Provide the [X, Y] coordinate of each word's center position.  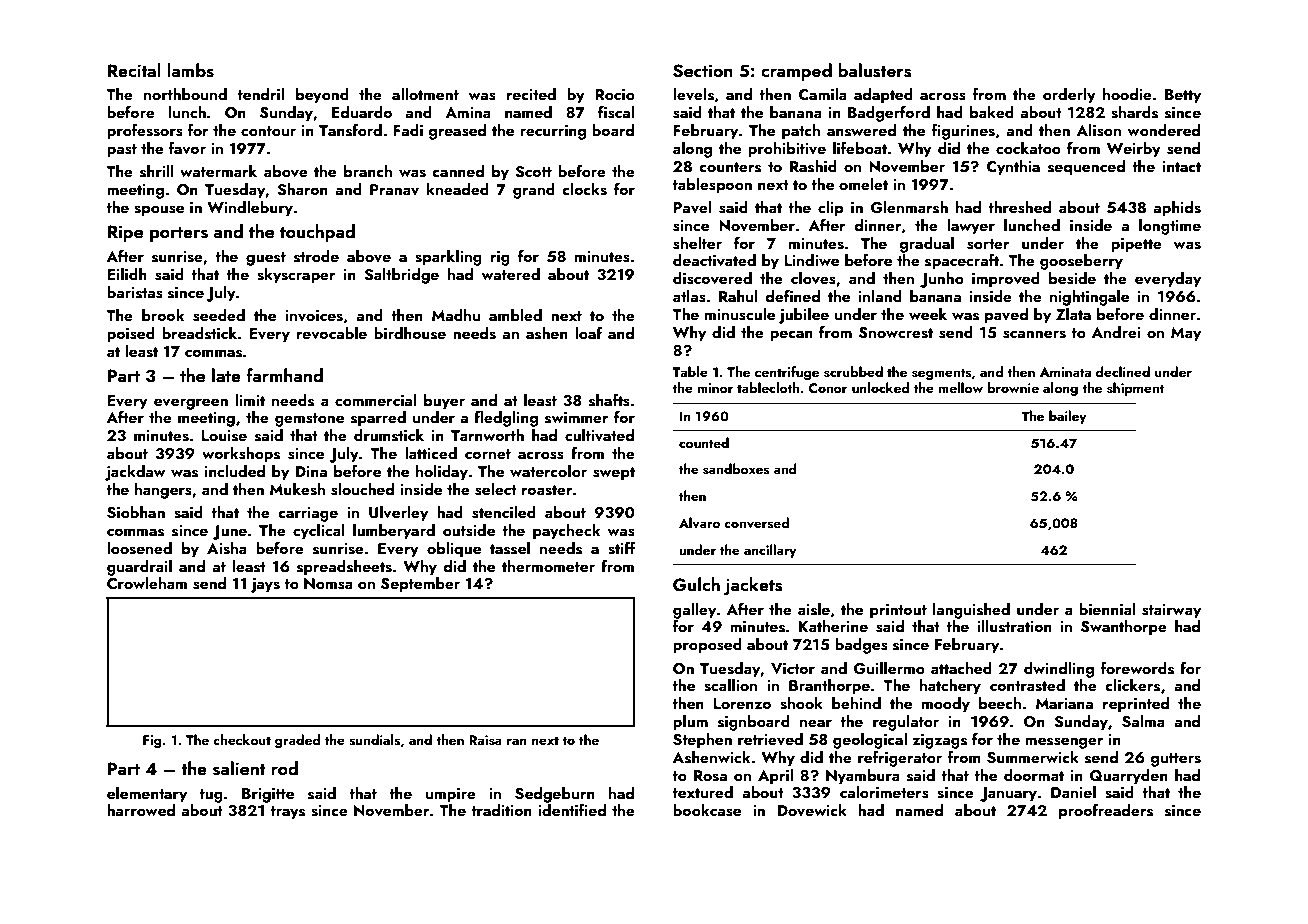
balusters [875, 70]
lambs [190, 70]
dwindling [1059, 670]
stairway [1171, 611]
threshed [1019, 207]
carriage [308, 514]
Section [703, 71]
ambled [515, 315]
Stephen [702, 741]
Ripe [125, 233]
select [496, 489]
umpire [451, 795]
